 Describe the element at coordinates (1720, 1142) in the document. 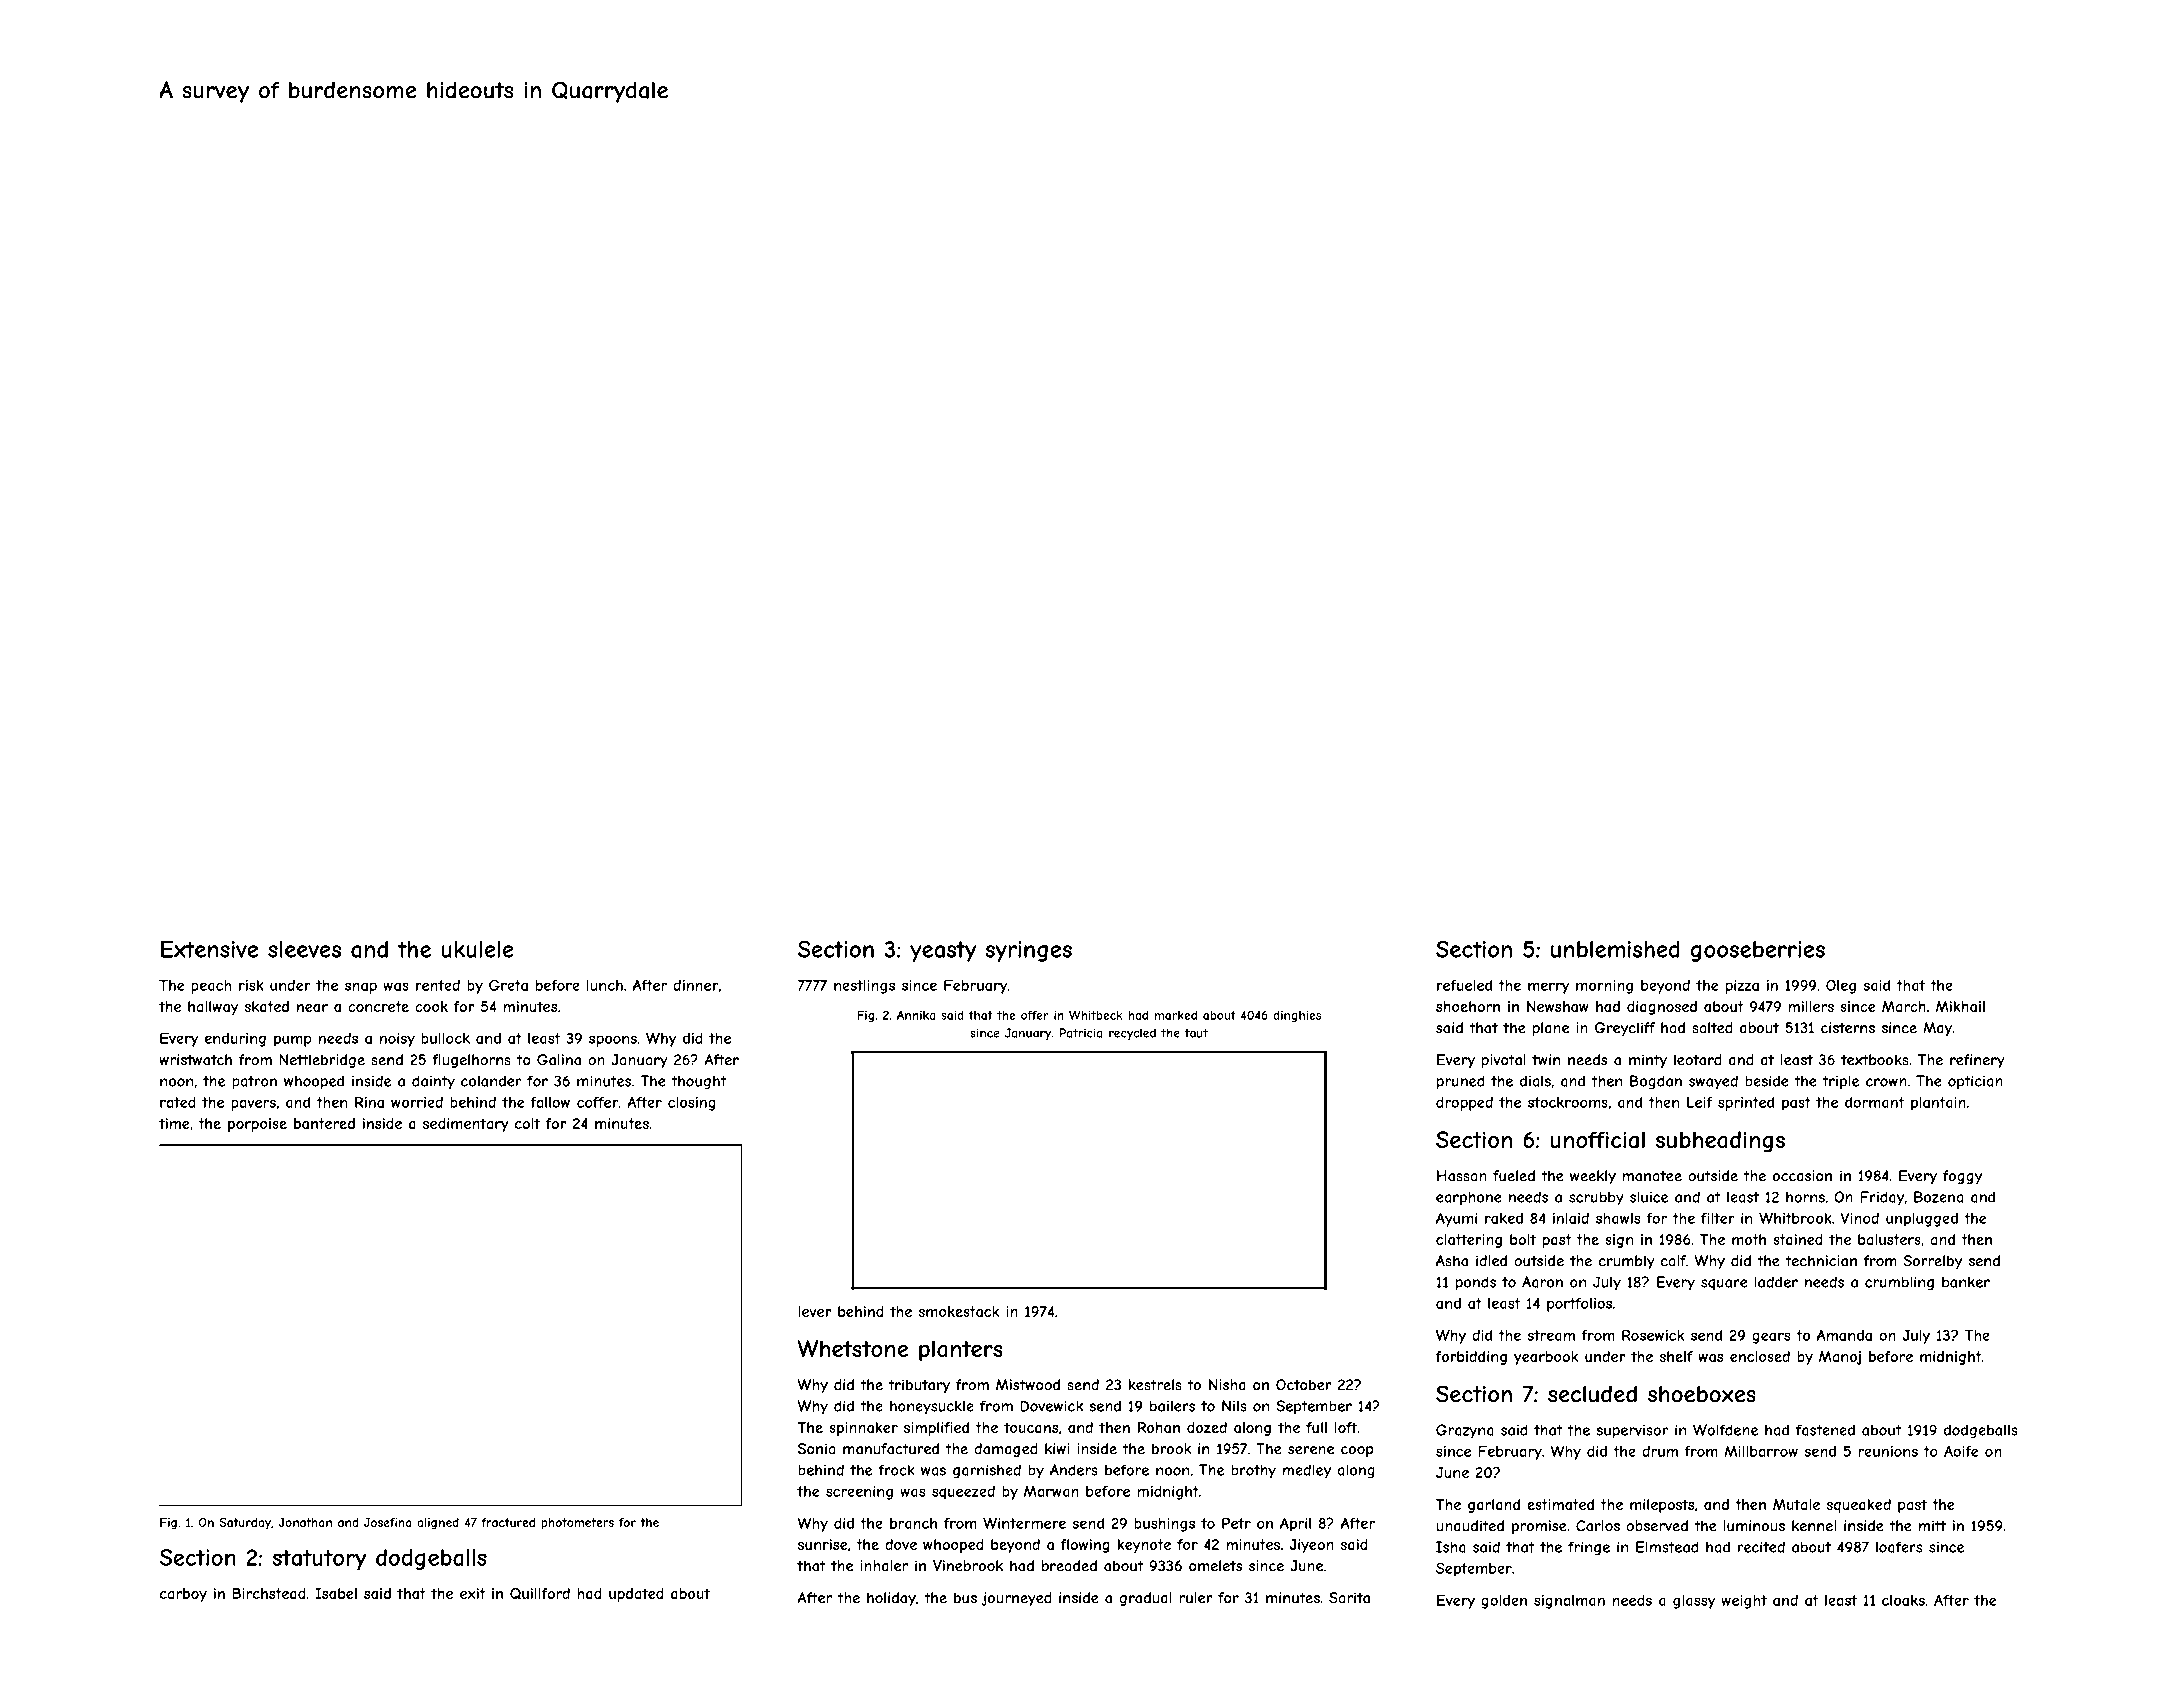

I see `subheadings` at that location.
